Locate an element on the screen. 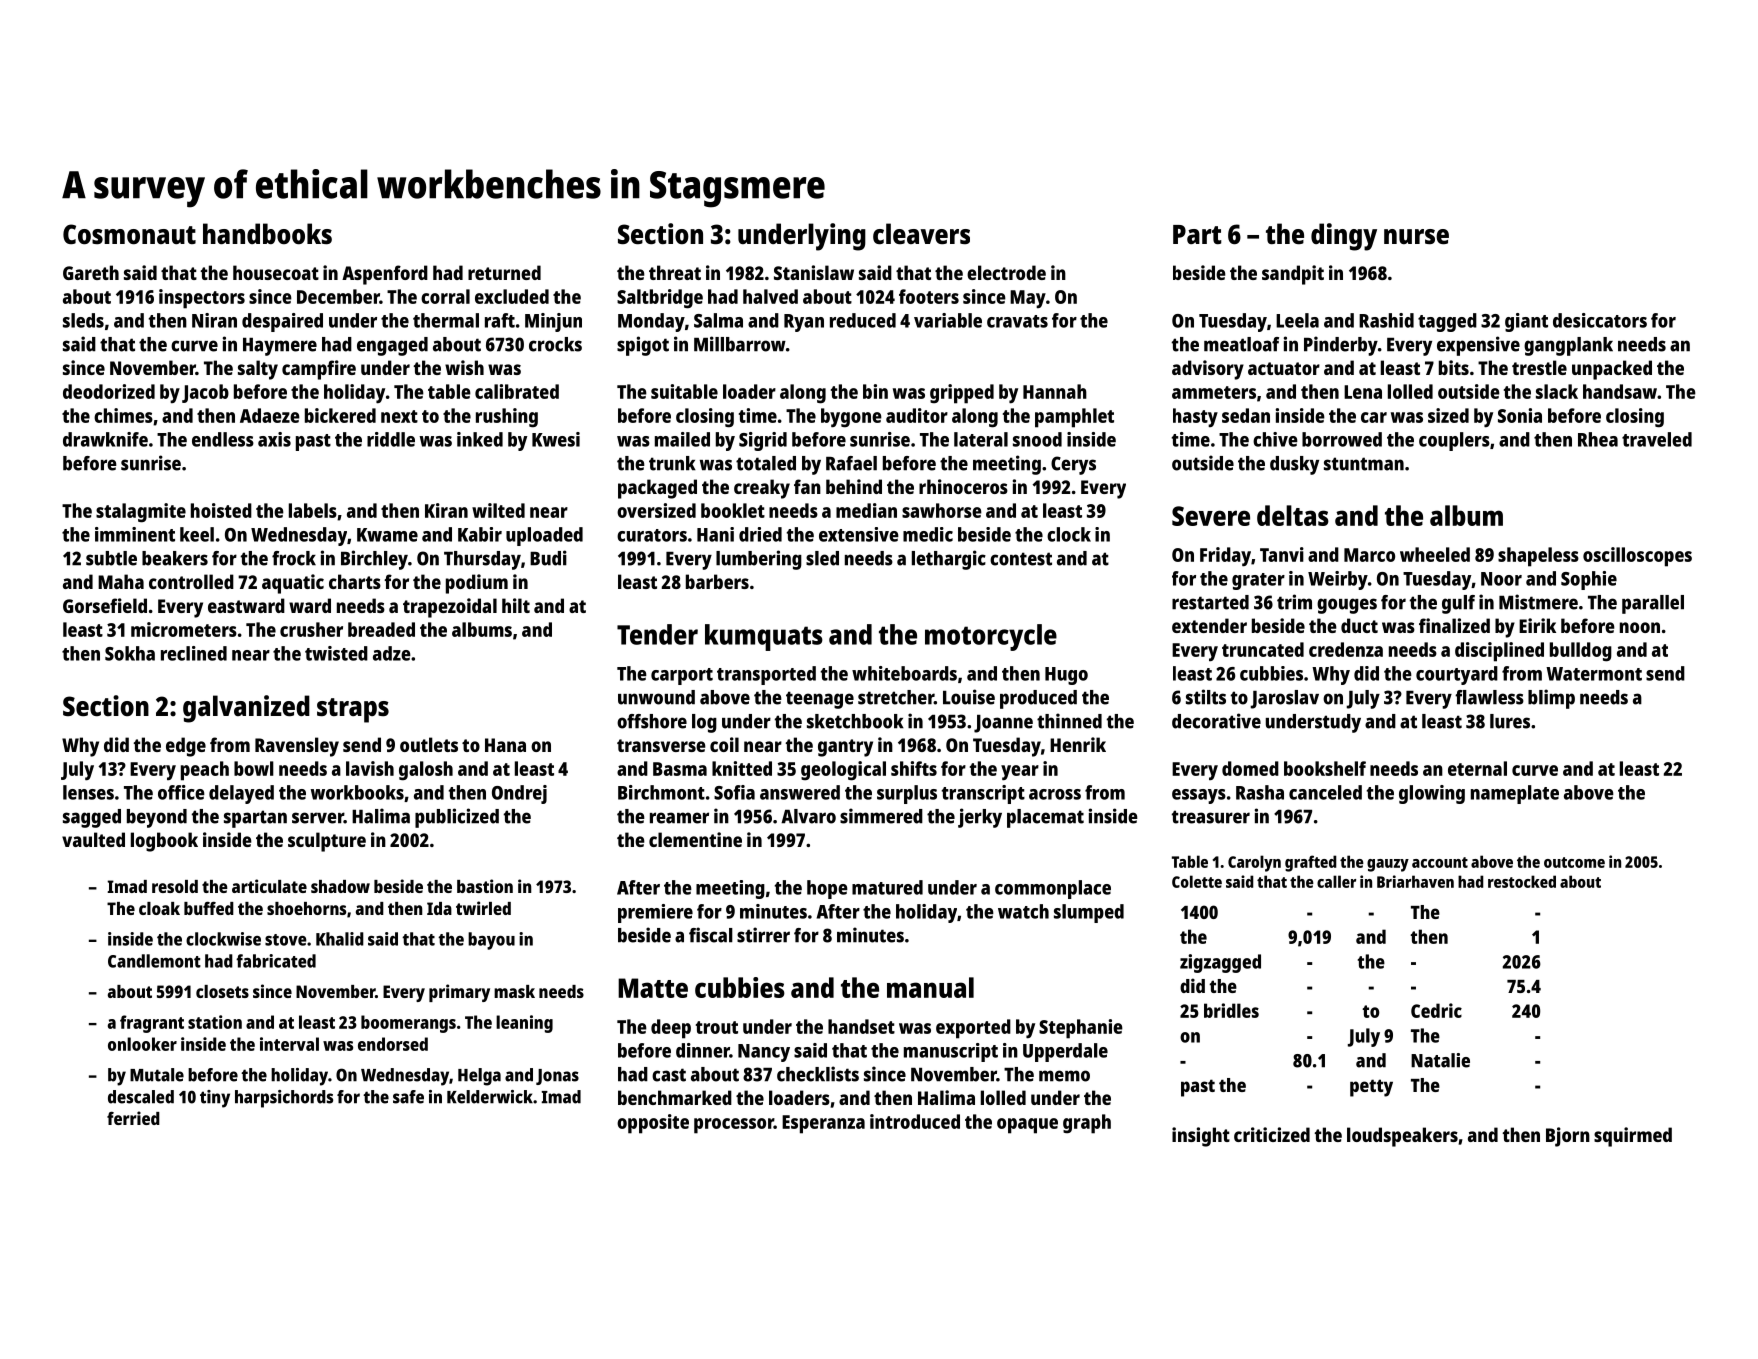 The image size is (1758, 1359). opaque is located at coordinates (1027, 1126).
